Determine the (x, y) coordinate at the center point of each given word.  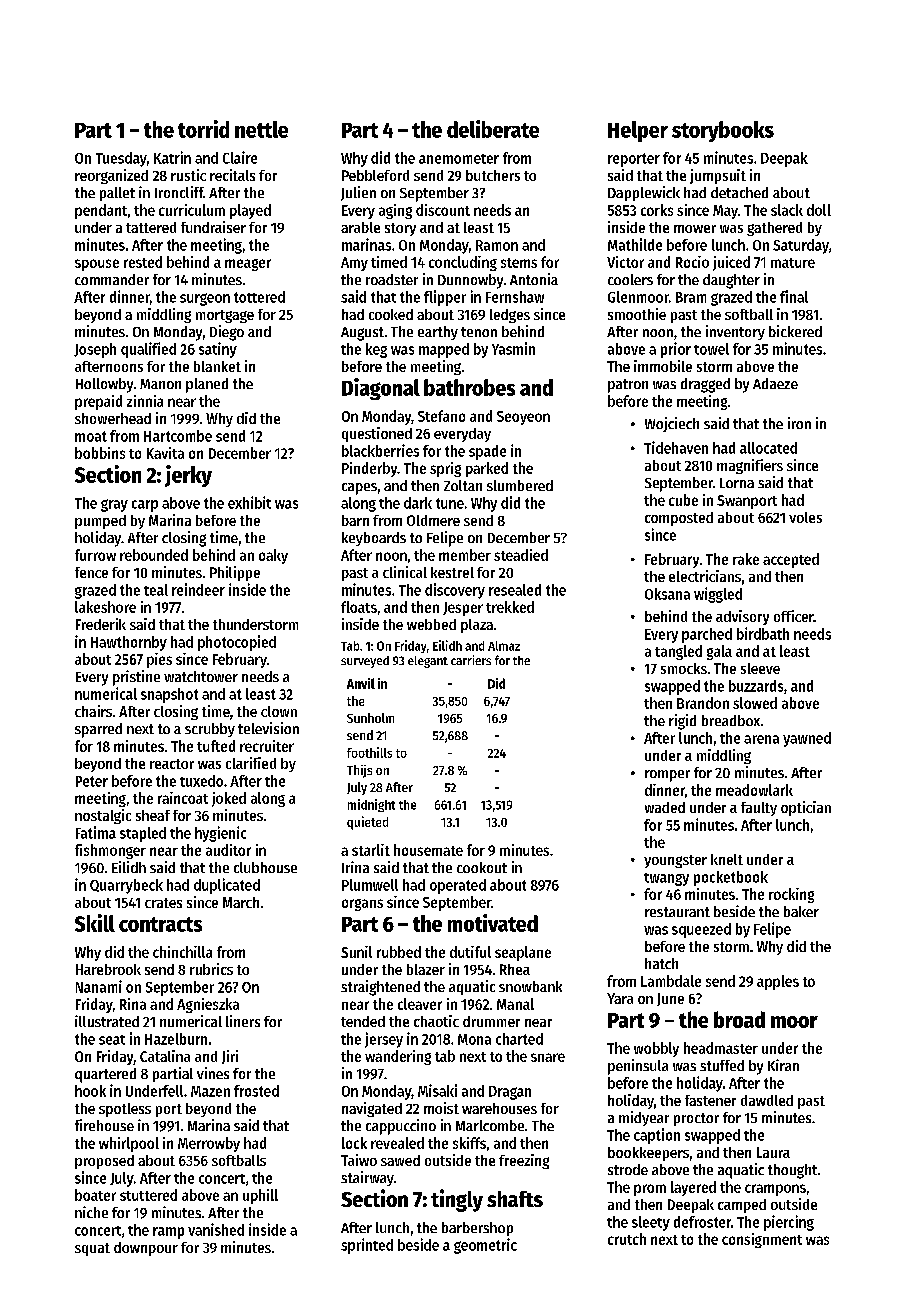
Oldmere (433, 520)
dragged (705, 385)
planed (207, 385)
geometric (485, 1246)
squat (92, 1249)
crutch (627, 1239)
